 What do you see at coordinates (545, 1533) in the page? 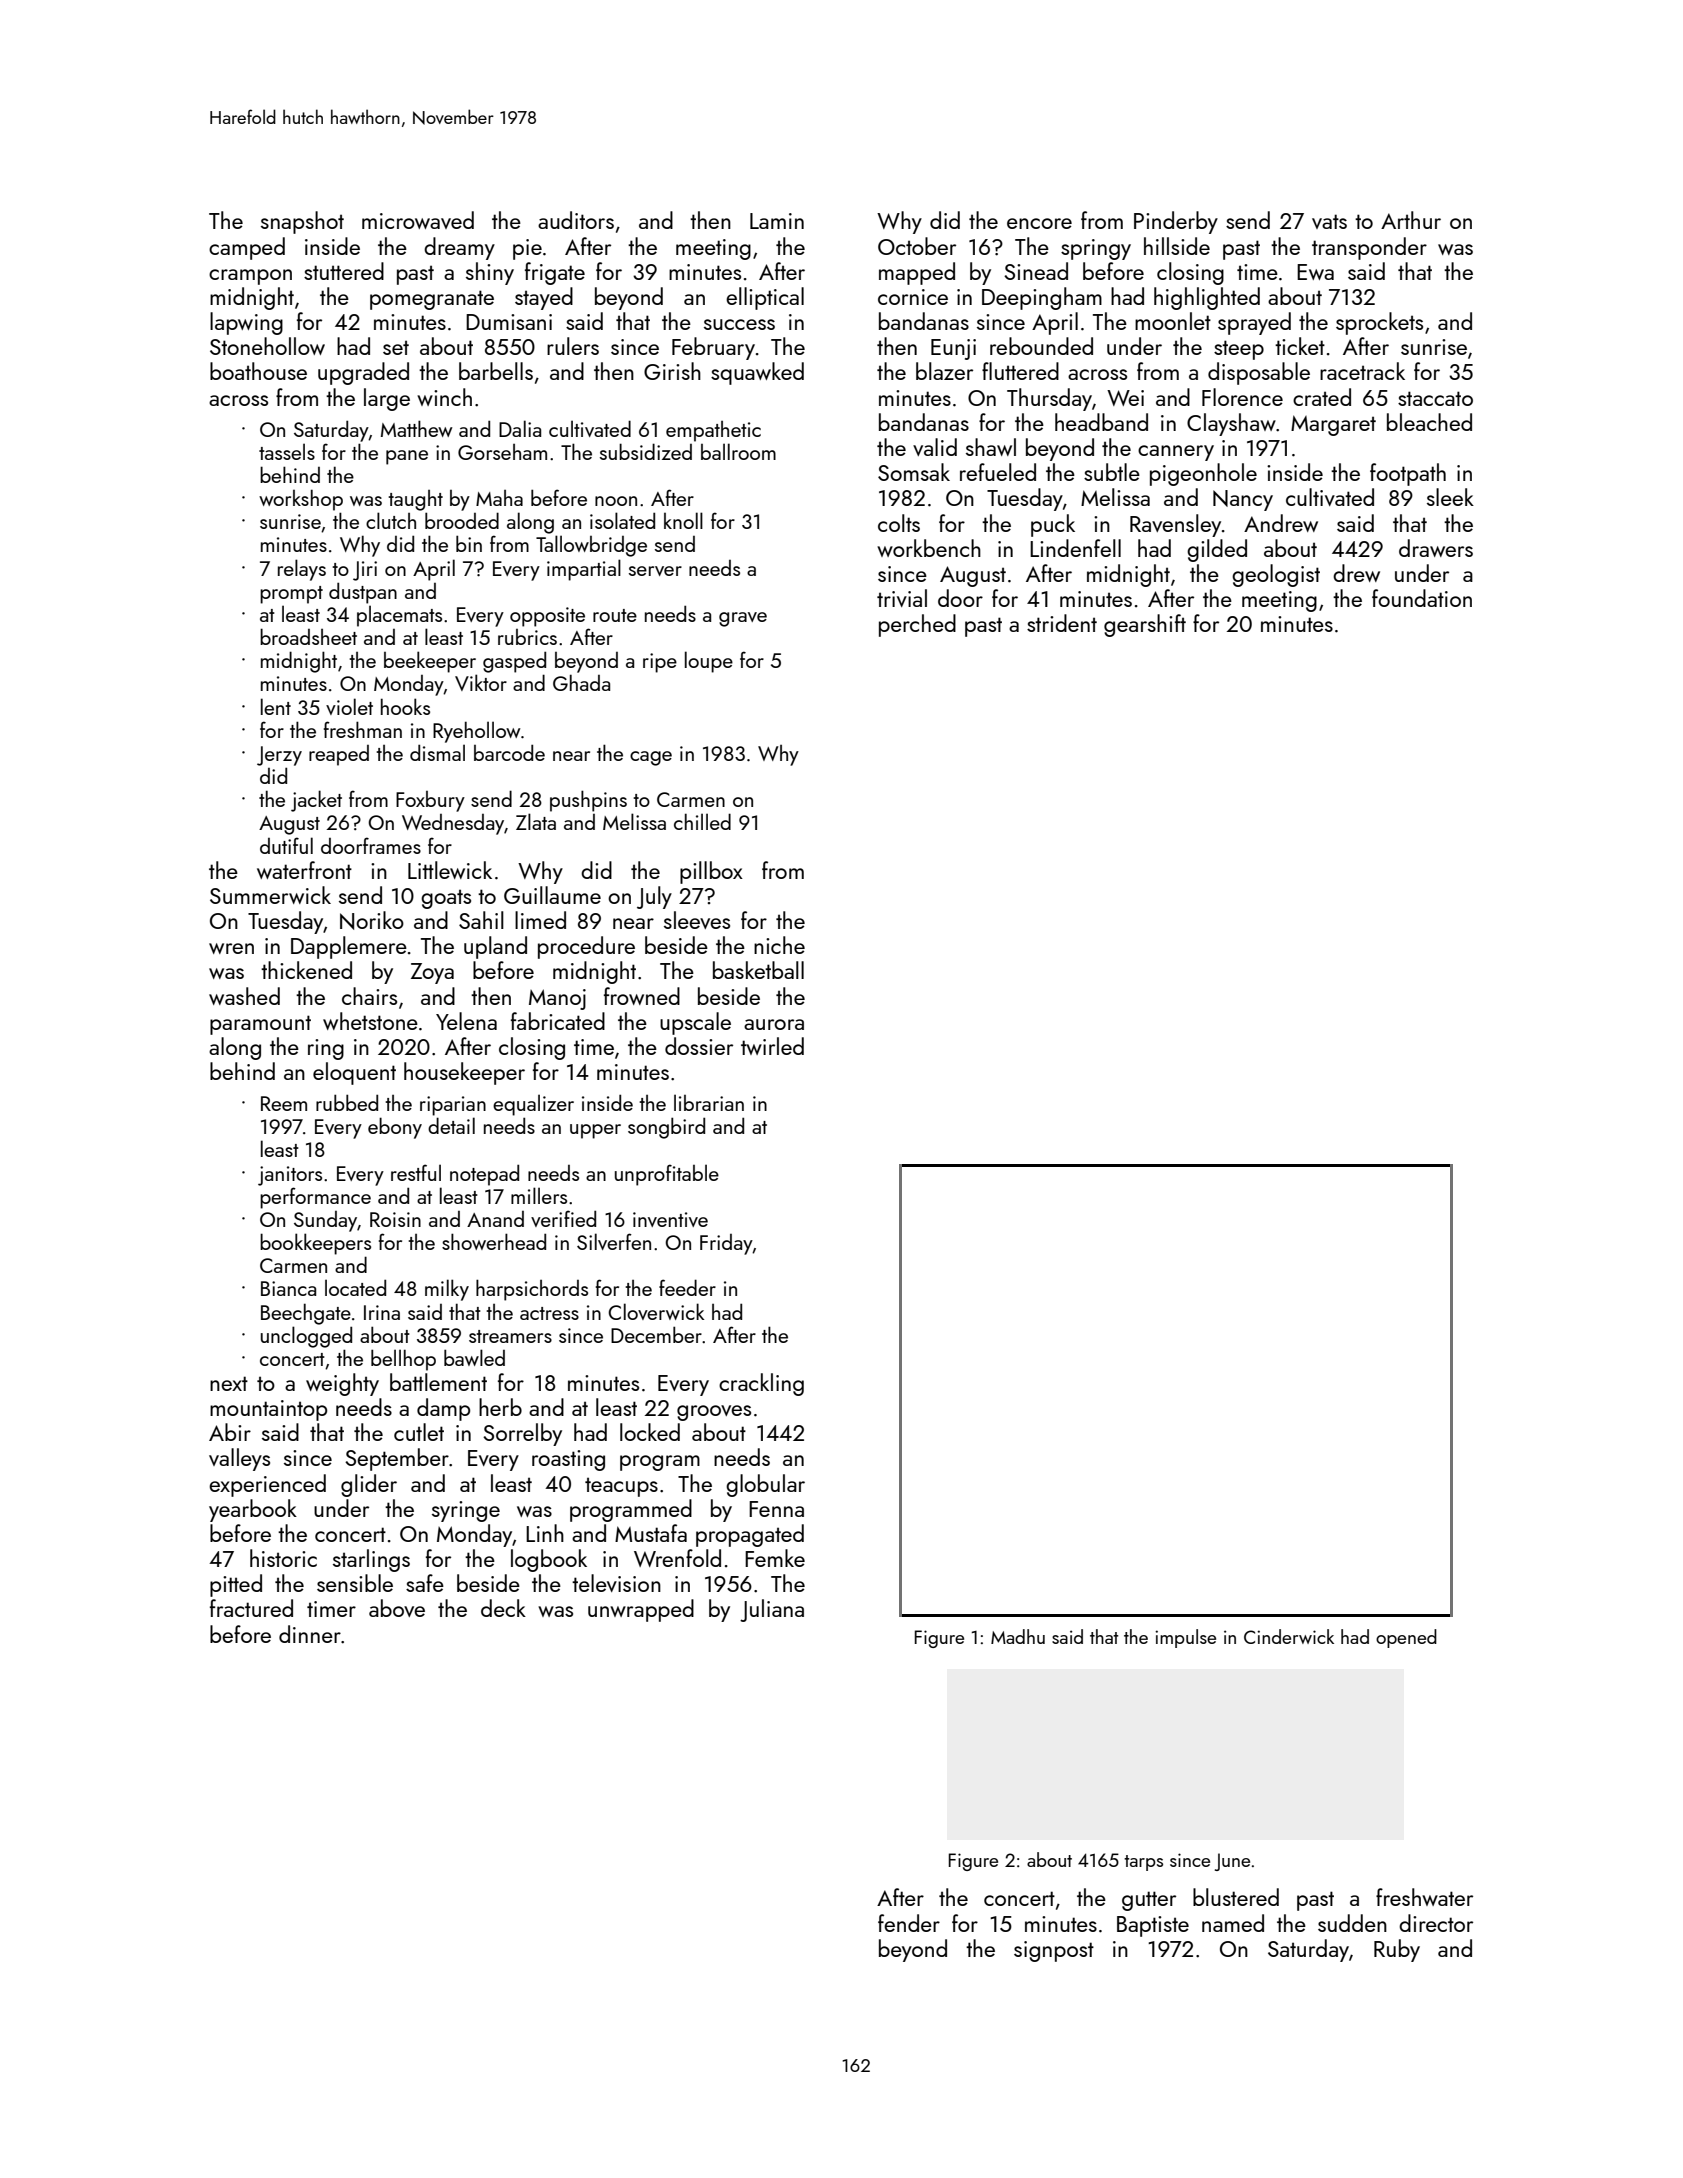
I see `Linh` at bounding box center [545, 1533].
